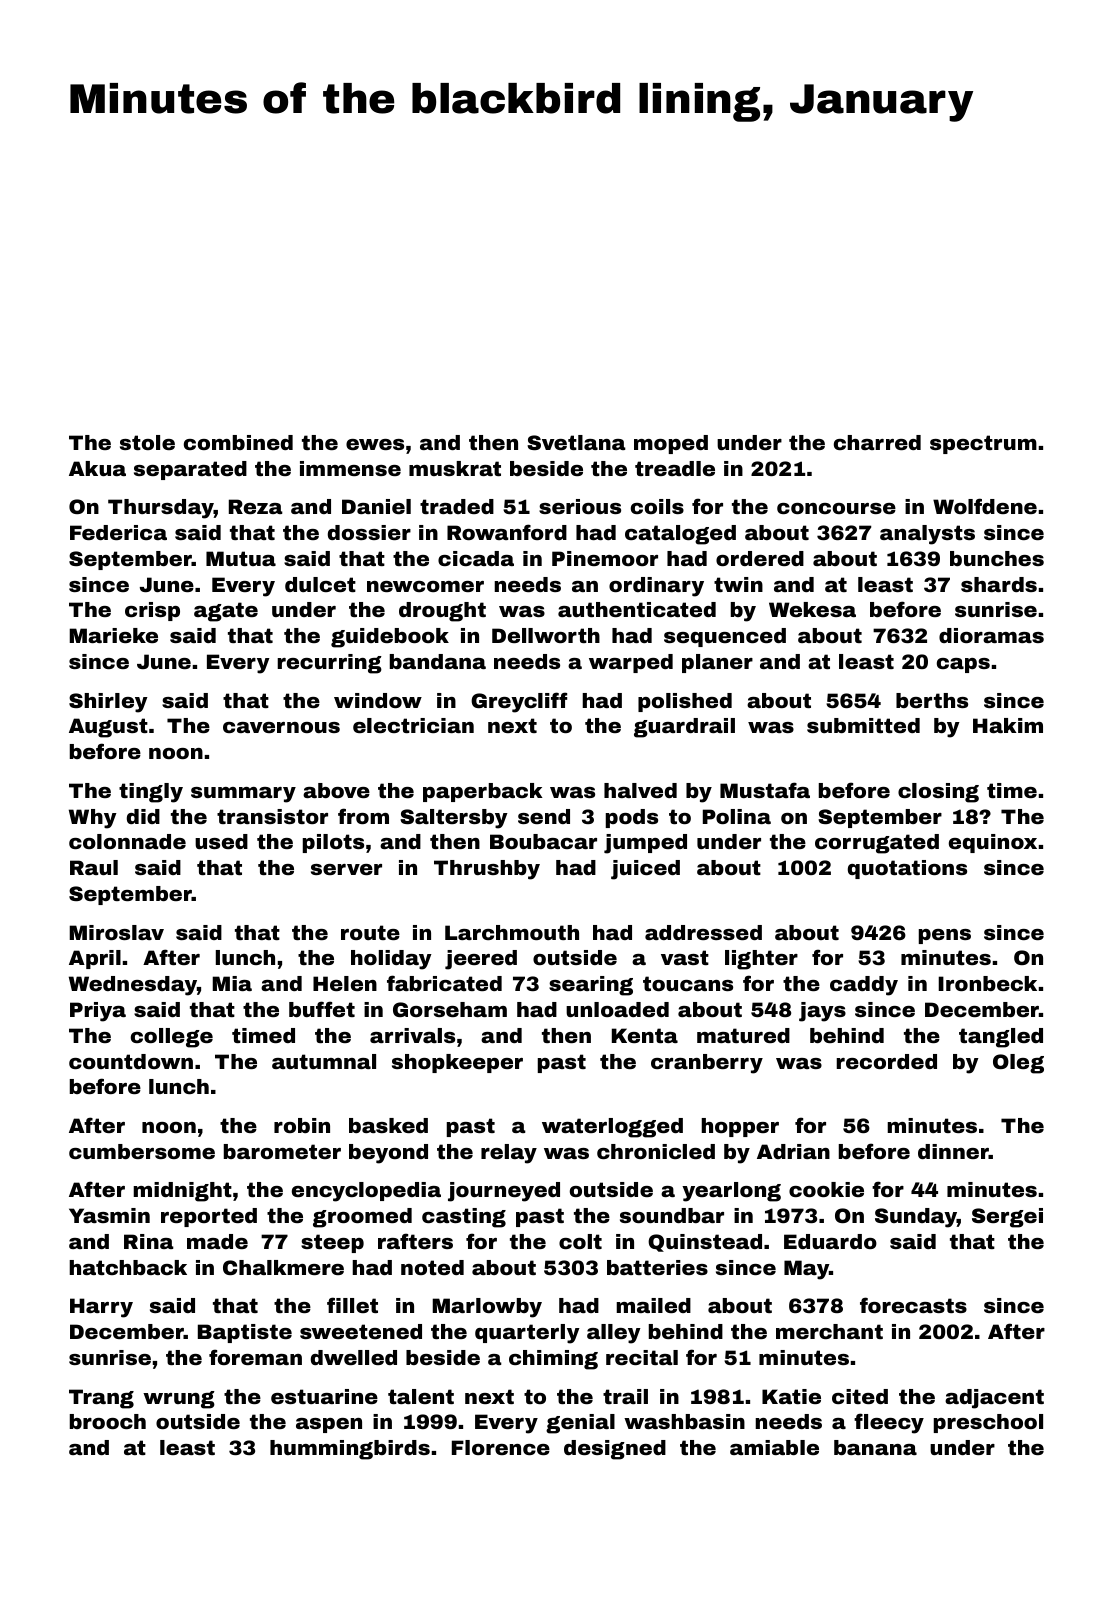  Describe the element at coordinates (812, 609) in the image. I see `Wekesa` at that location.
